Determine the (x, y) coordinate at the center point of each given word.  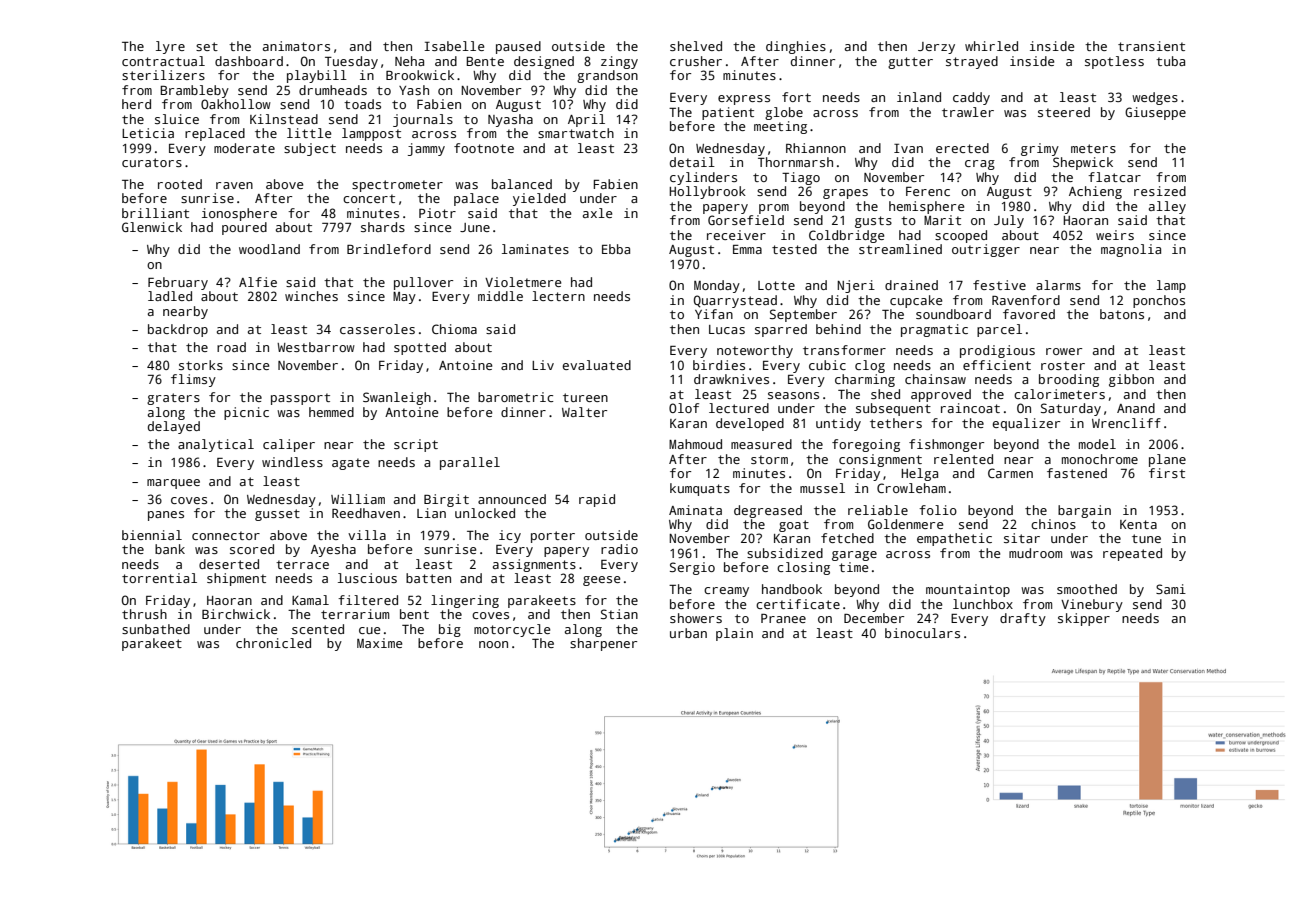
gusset (277, 515)
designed (544, 62)
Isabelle (454, 46)
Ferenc (928, 191)
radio (619, 549)
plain (734, 634)
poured (244, 228)
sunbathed (156, 629)
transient (1151, 46)
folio (938, 510)
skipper (1084, 619)
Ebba (616, 249)
